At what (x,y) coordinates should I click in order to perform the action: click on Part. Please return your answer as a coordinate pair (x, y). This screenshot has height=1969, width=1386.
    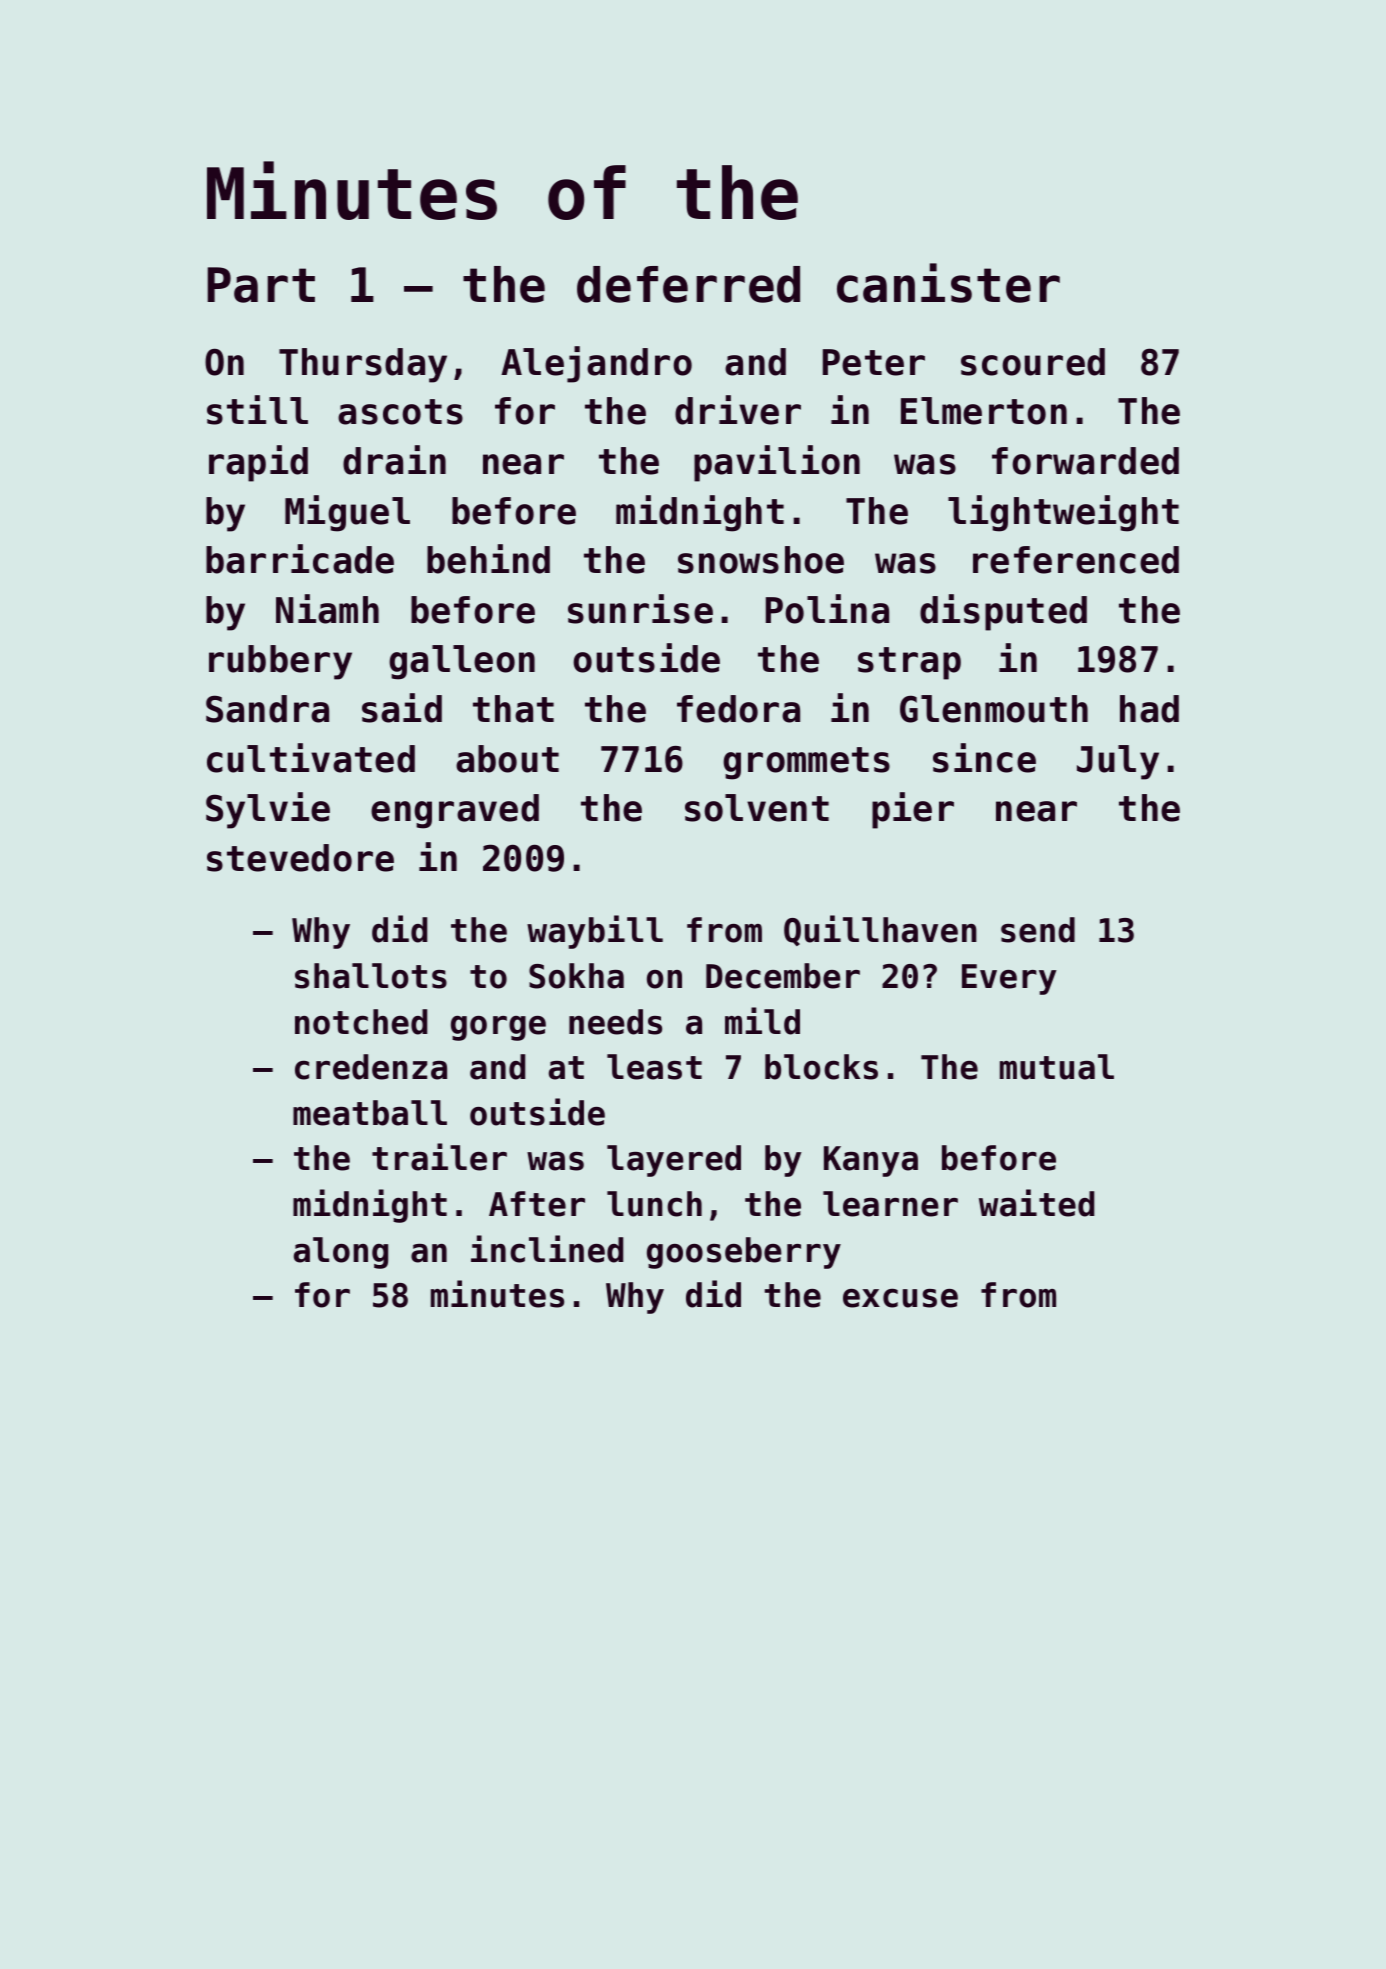
    Looking at the image, I should click on (261, 285).
